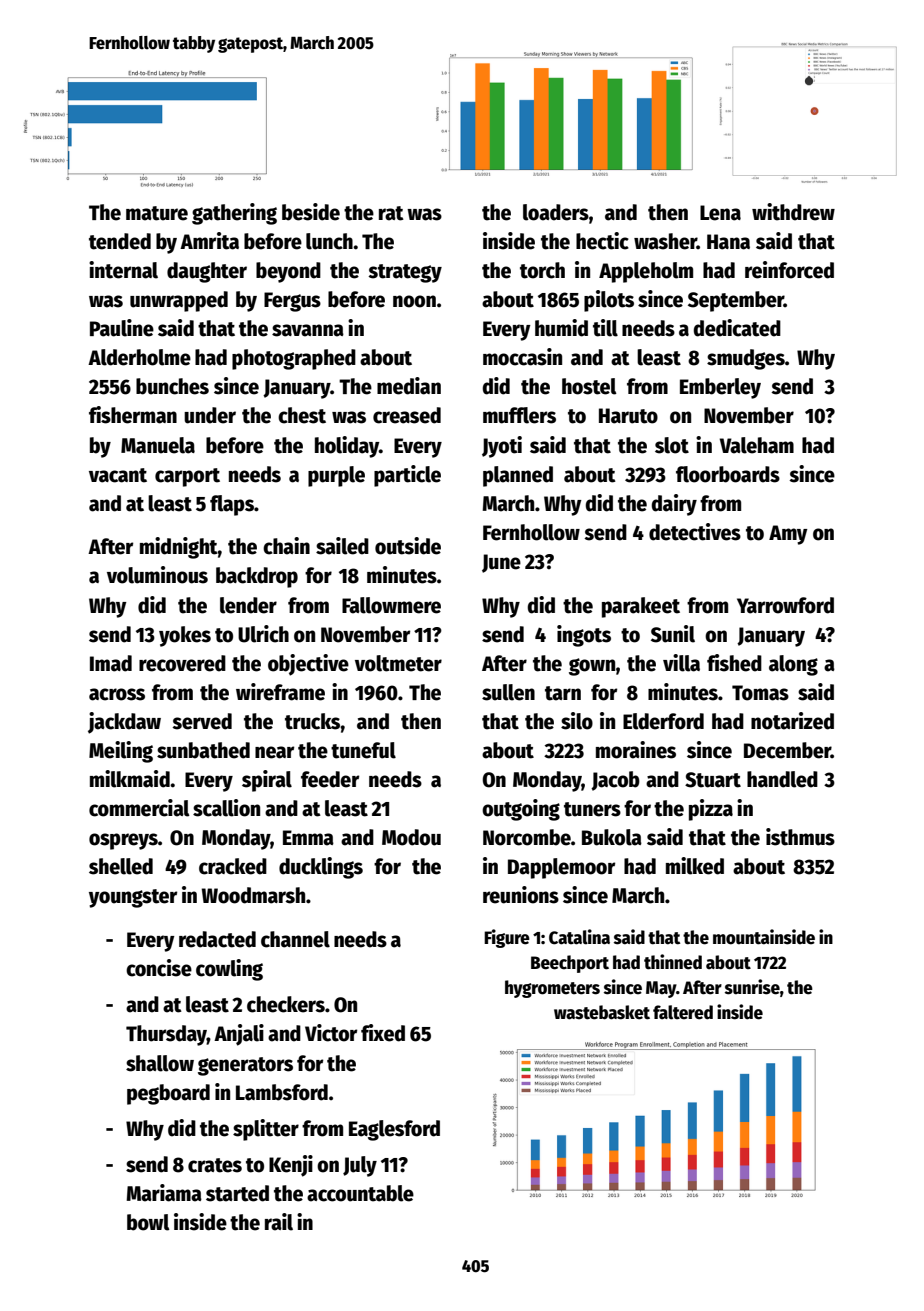 This screenshot has width=924, height=1311. I want to click on internal, so click(123, 270).
